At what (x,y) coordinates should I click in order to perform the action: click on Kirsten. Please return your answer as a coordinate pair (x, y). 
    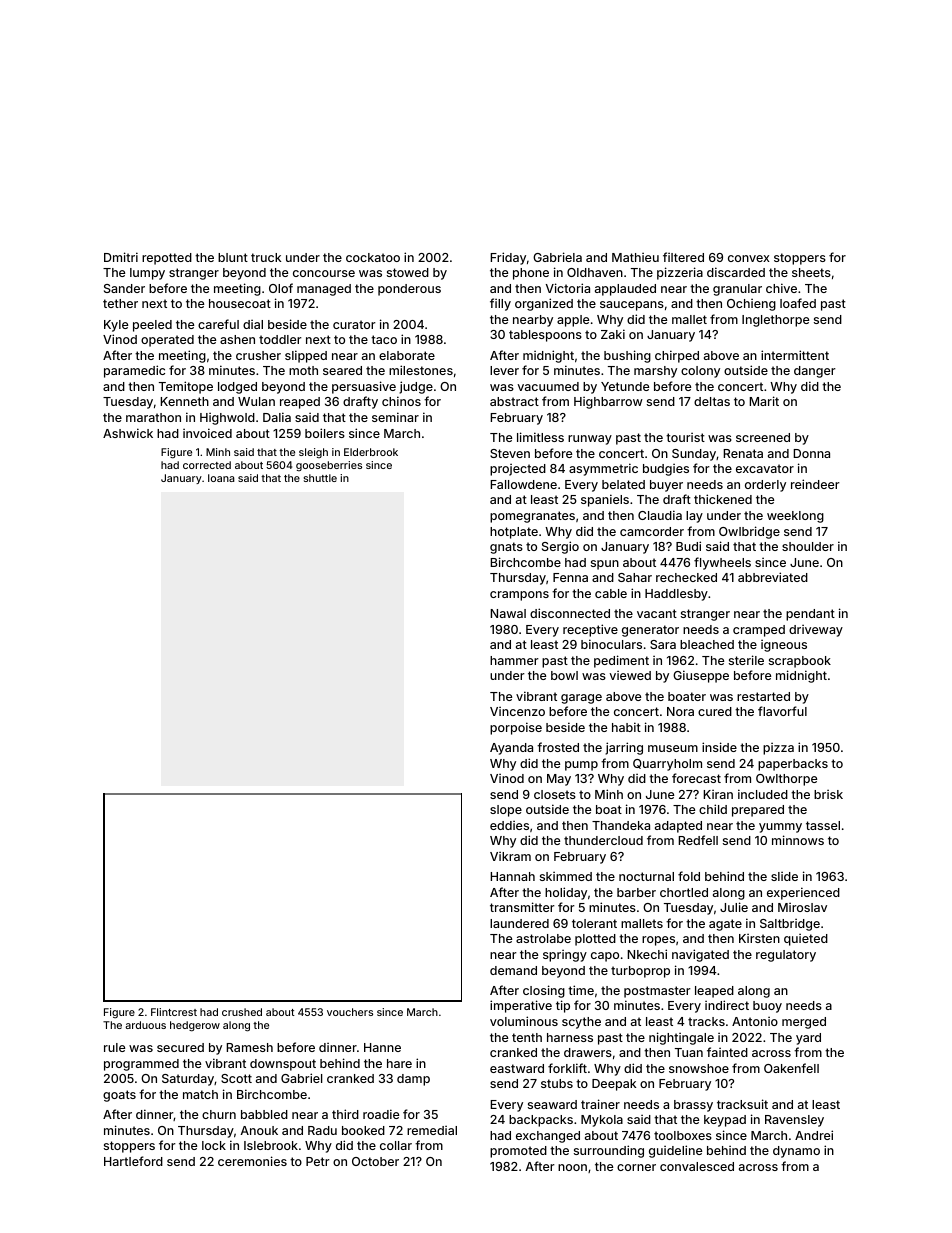
    Looking at the image, I should click on (759, 938).
